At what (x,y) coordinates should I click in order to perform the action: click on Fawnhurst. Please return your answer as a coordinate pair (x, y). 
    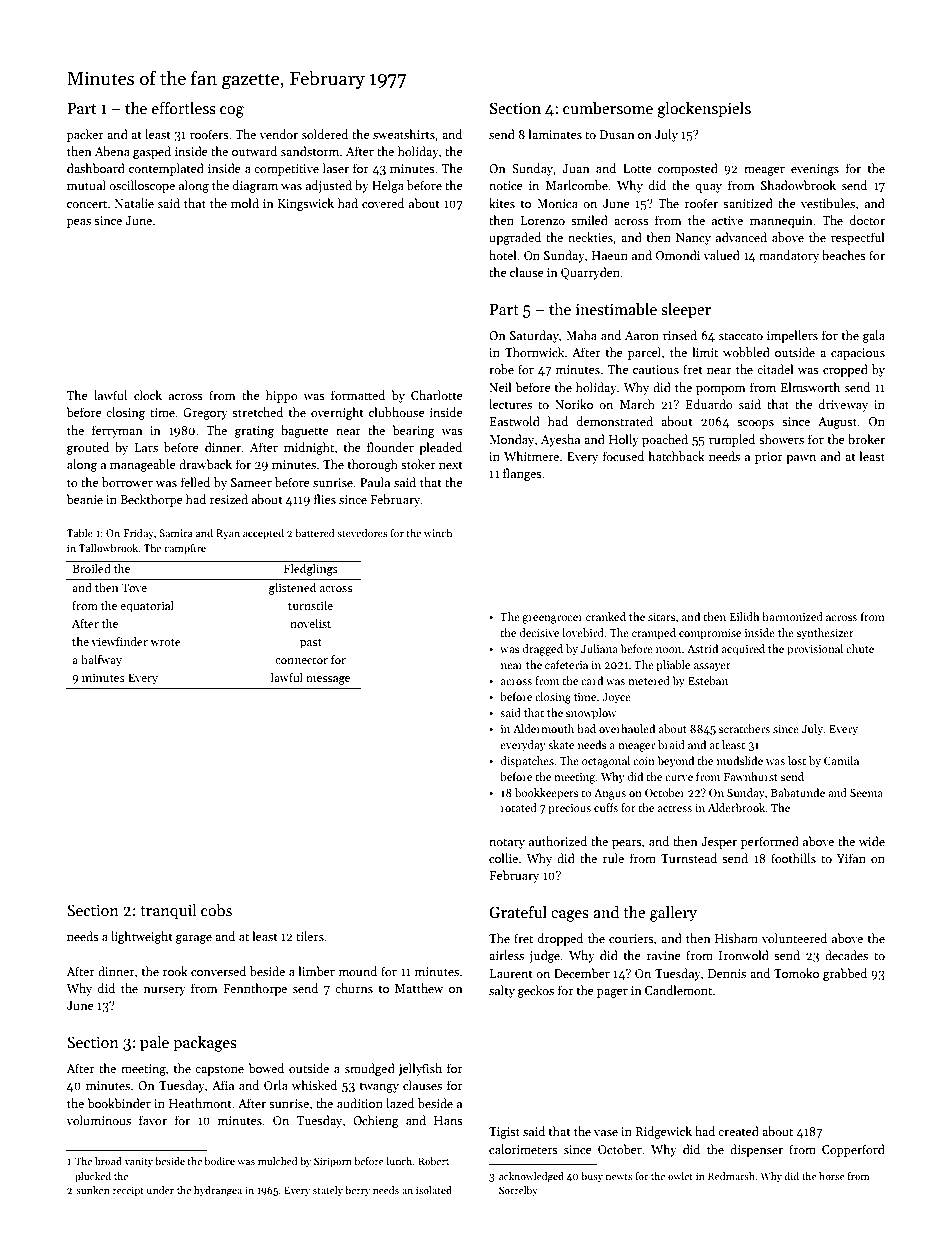
    Looking at the image, I should click on (751, 776).
